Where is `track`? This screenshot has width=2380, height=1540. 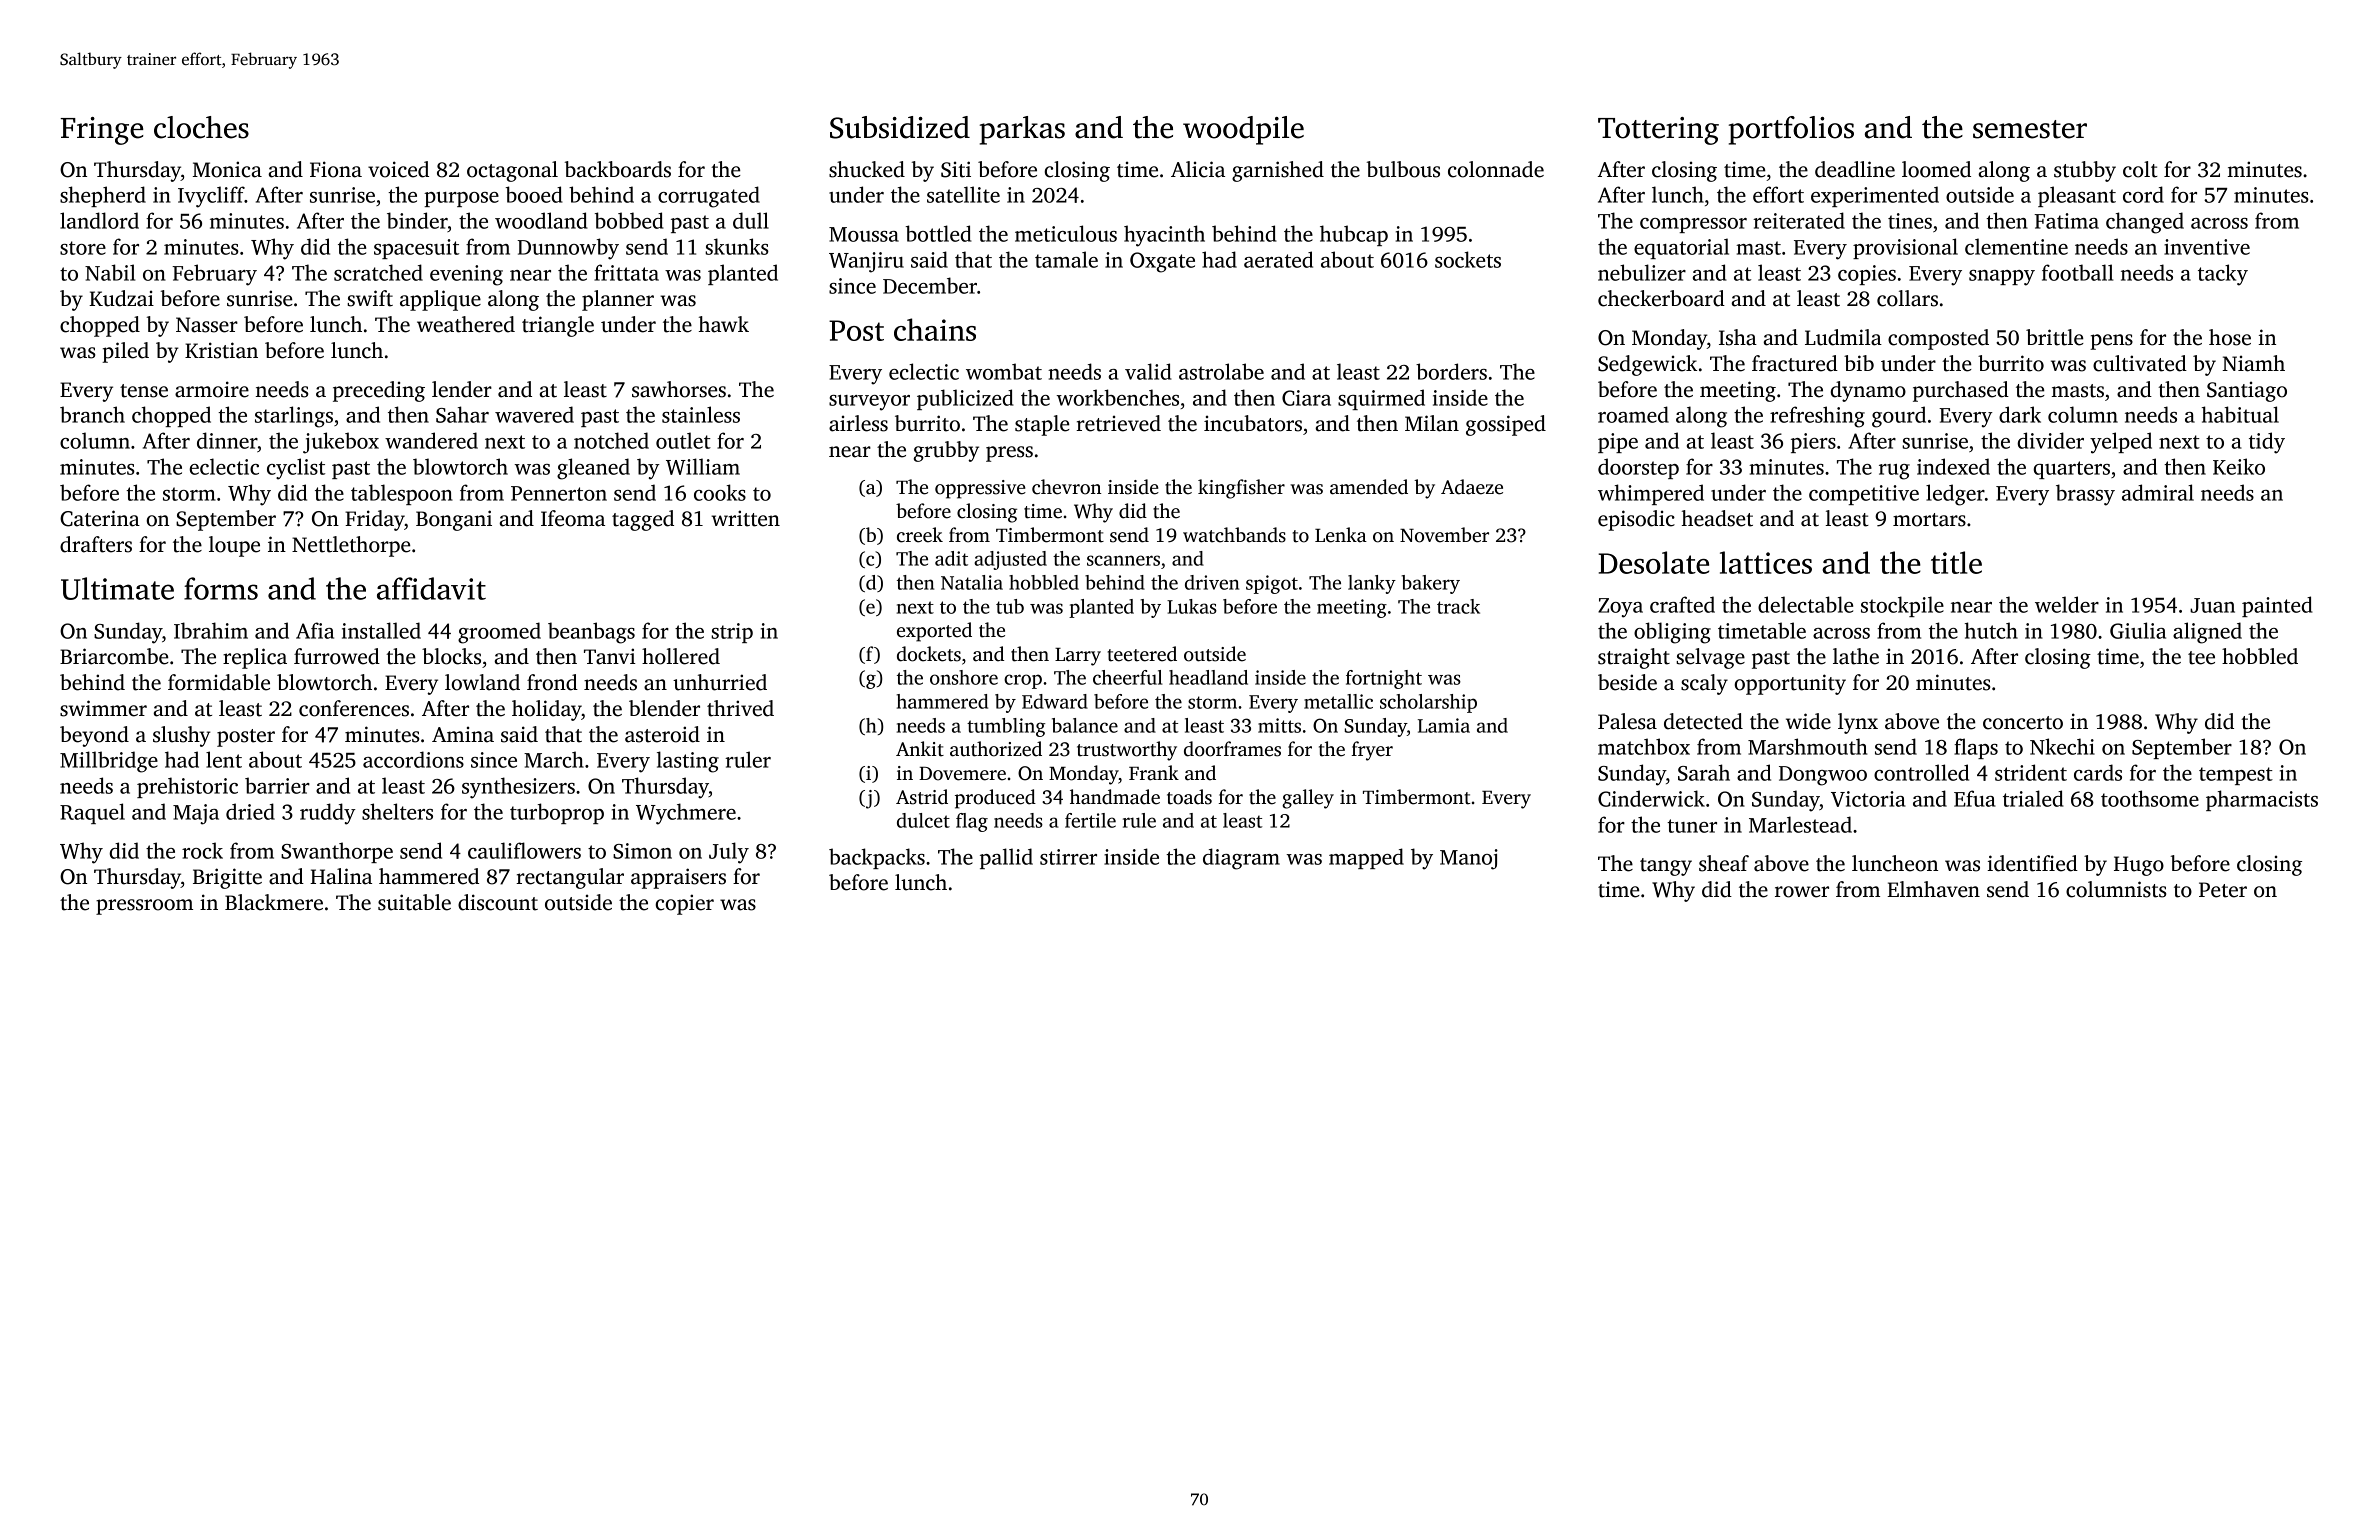
track is located at coordinates (1458, 606).
